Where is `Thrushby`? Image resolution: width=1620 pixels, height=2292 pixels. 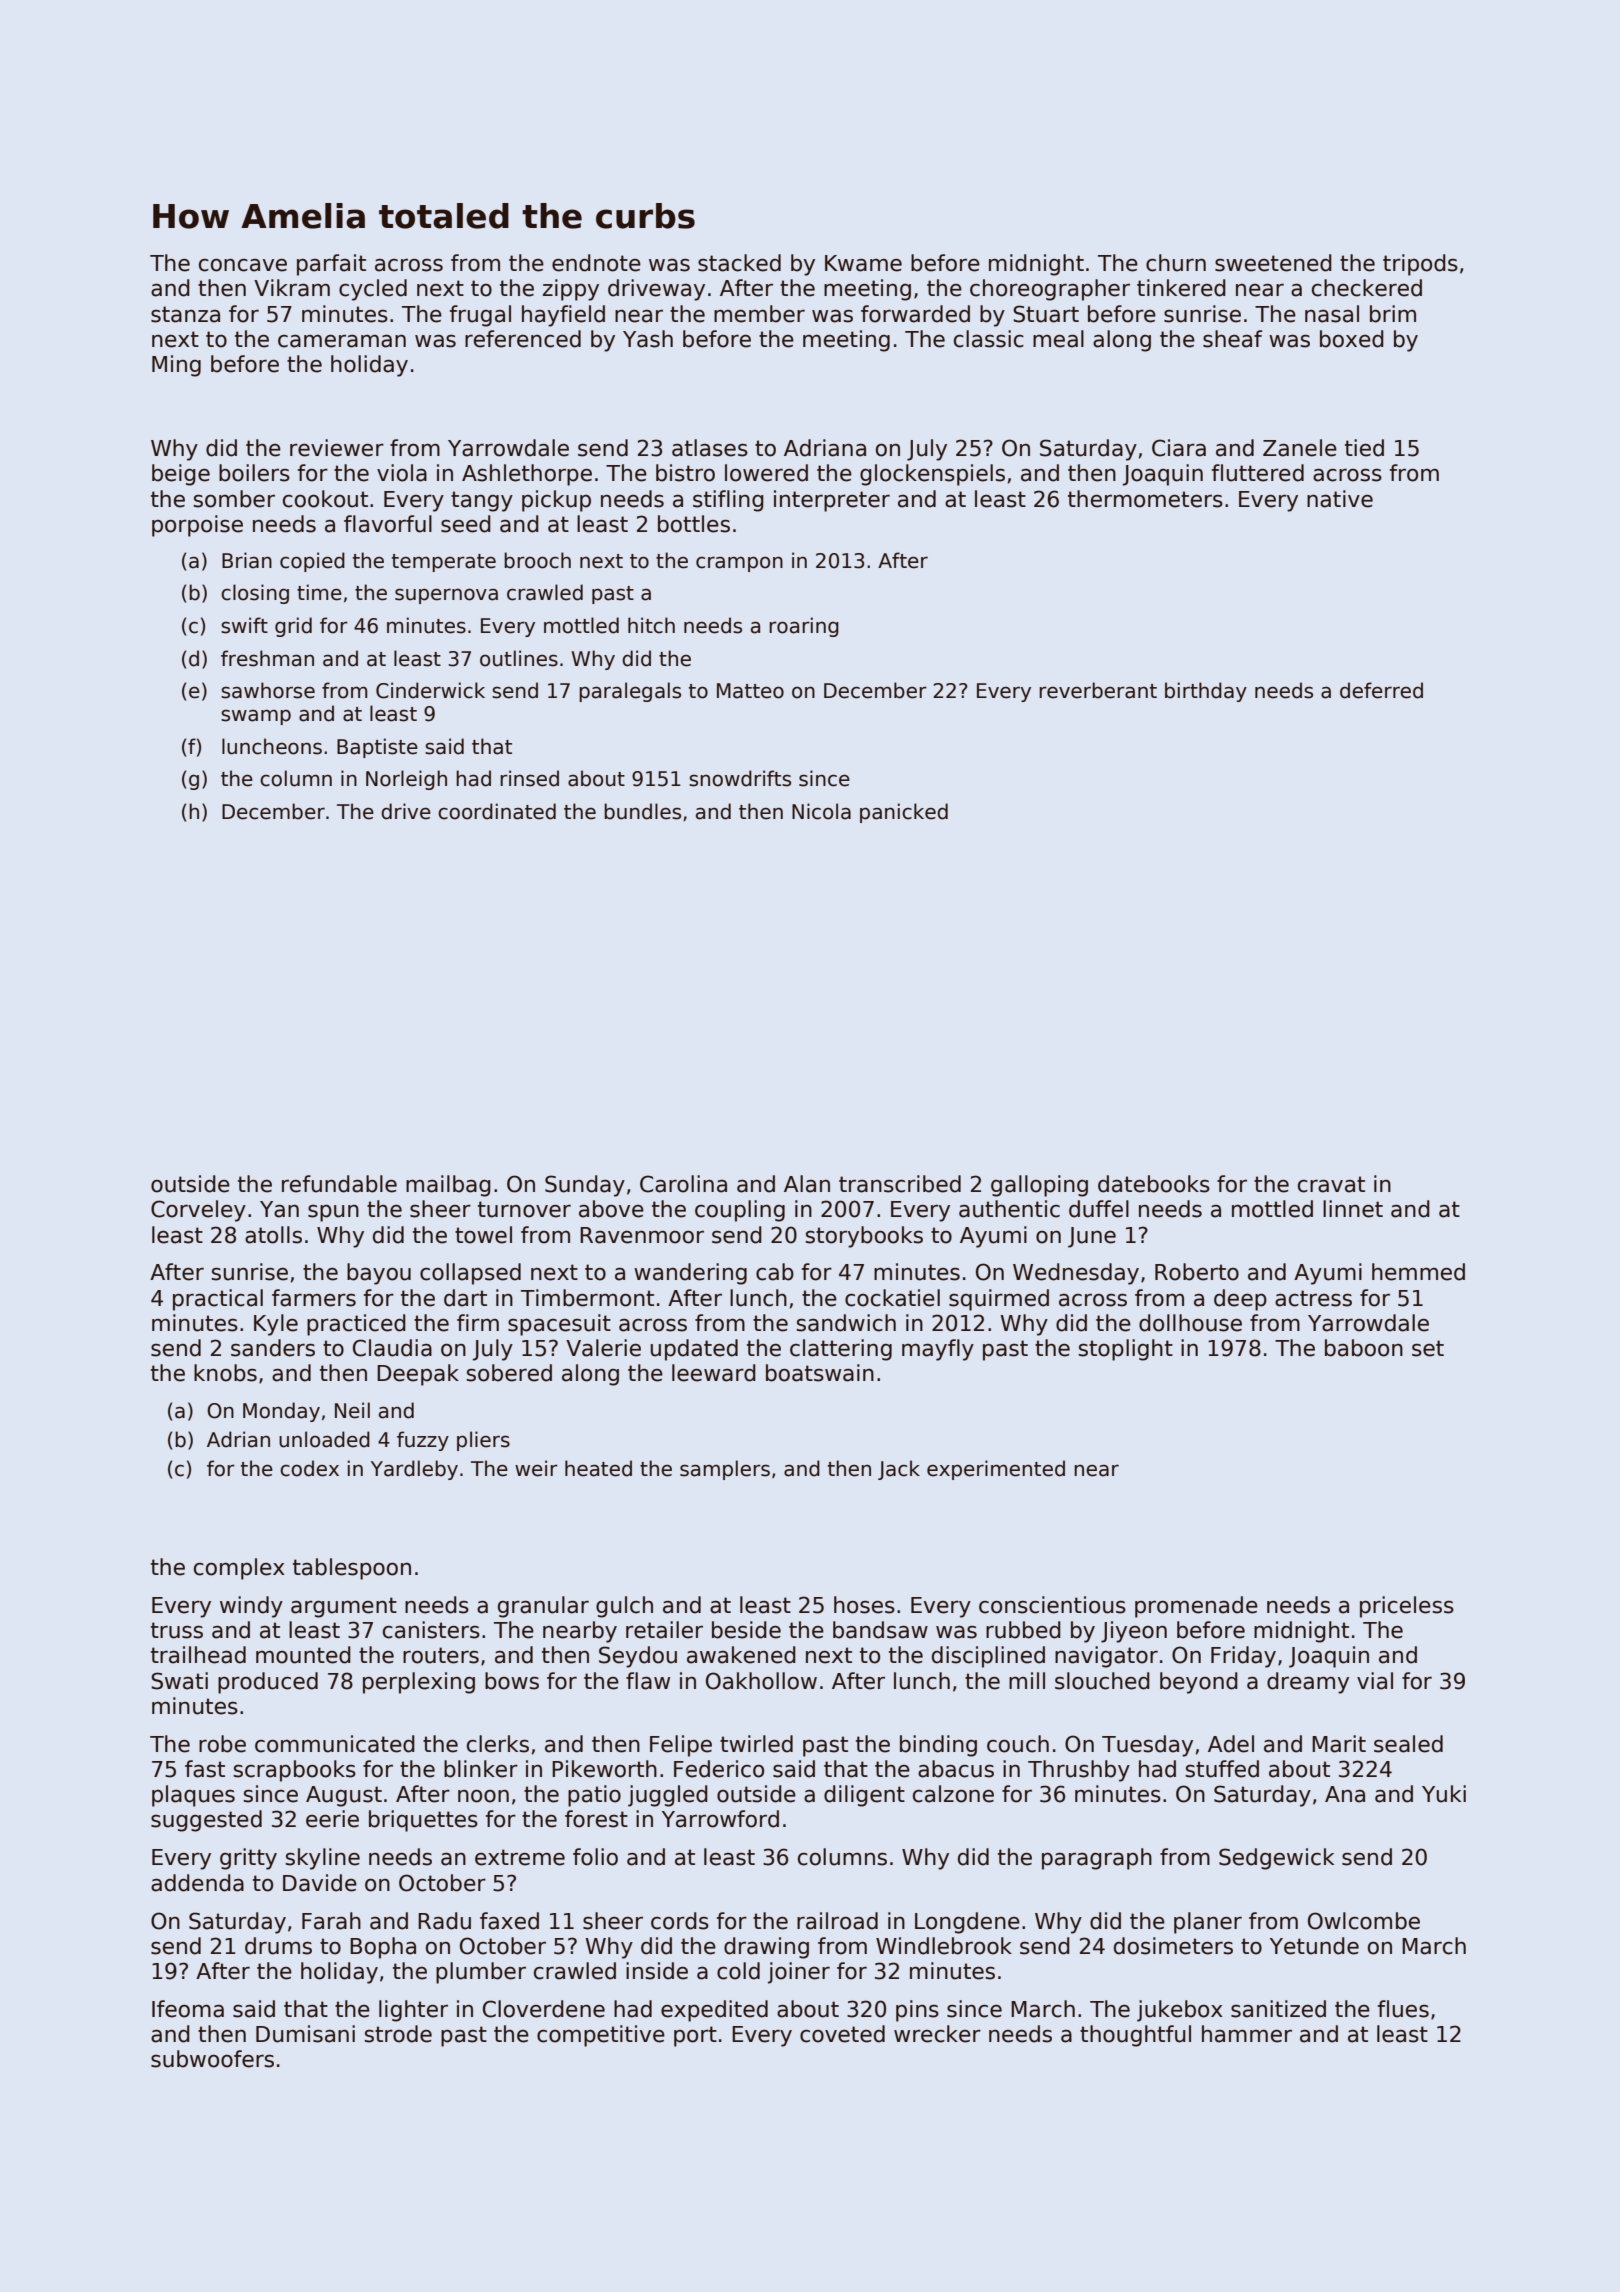 Thrushby is located at coordinates (1079, 1771).
